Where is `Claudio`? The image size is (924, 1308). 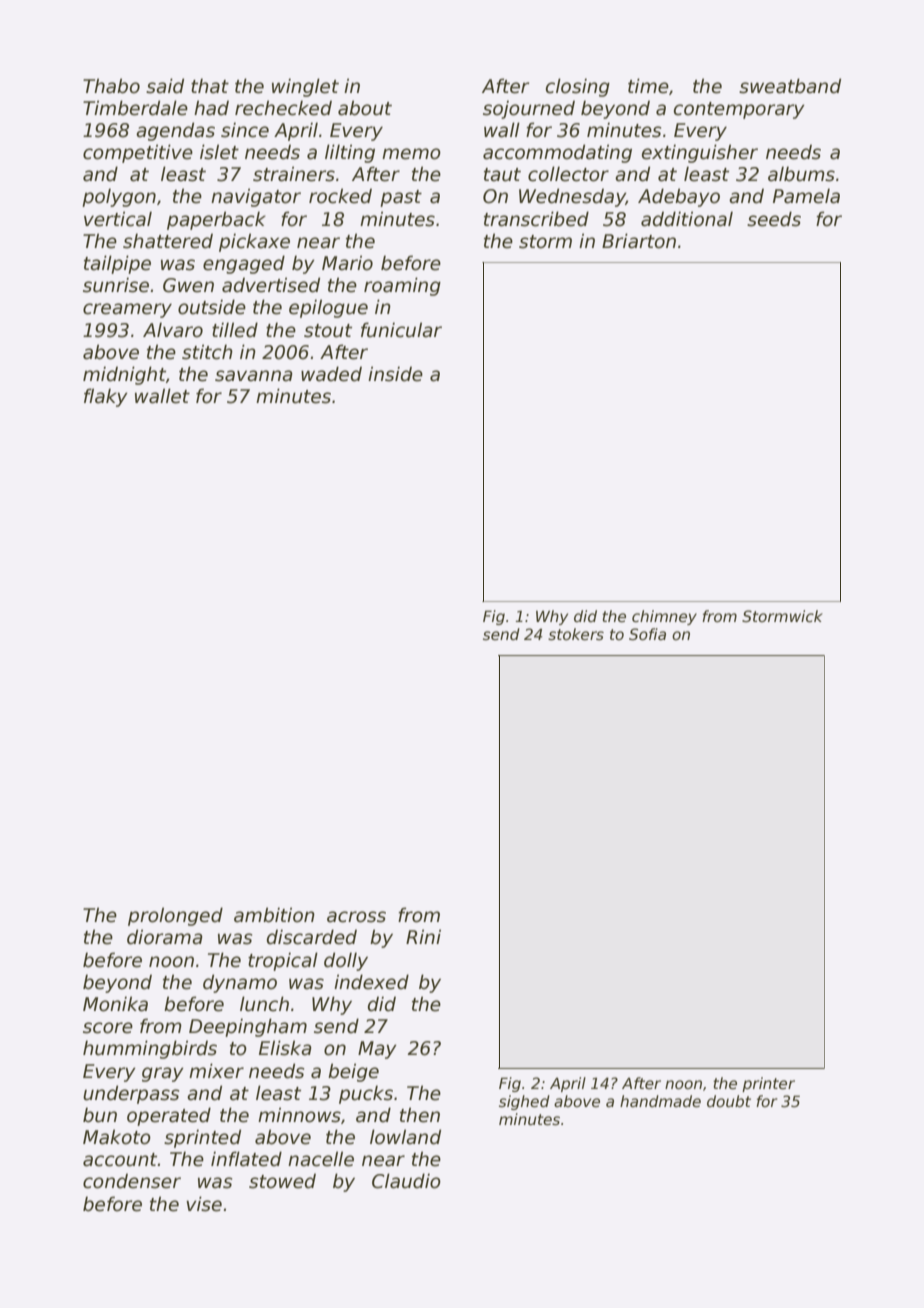 Claudio is located at coordinates (406, 1181).
